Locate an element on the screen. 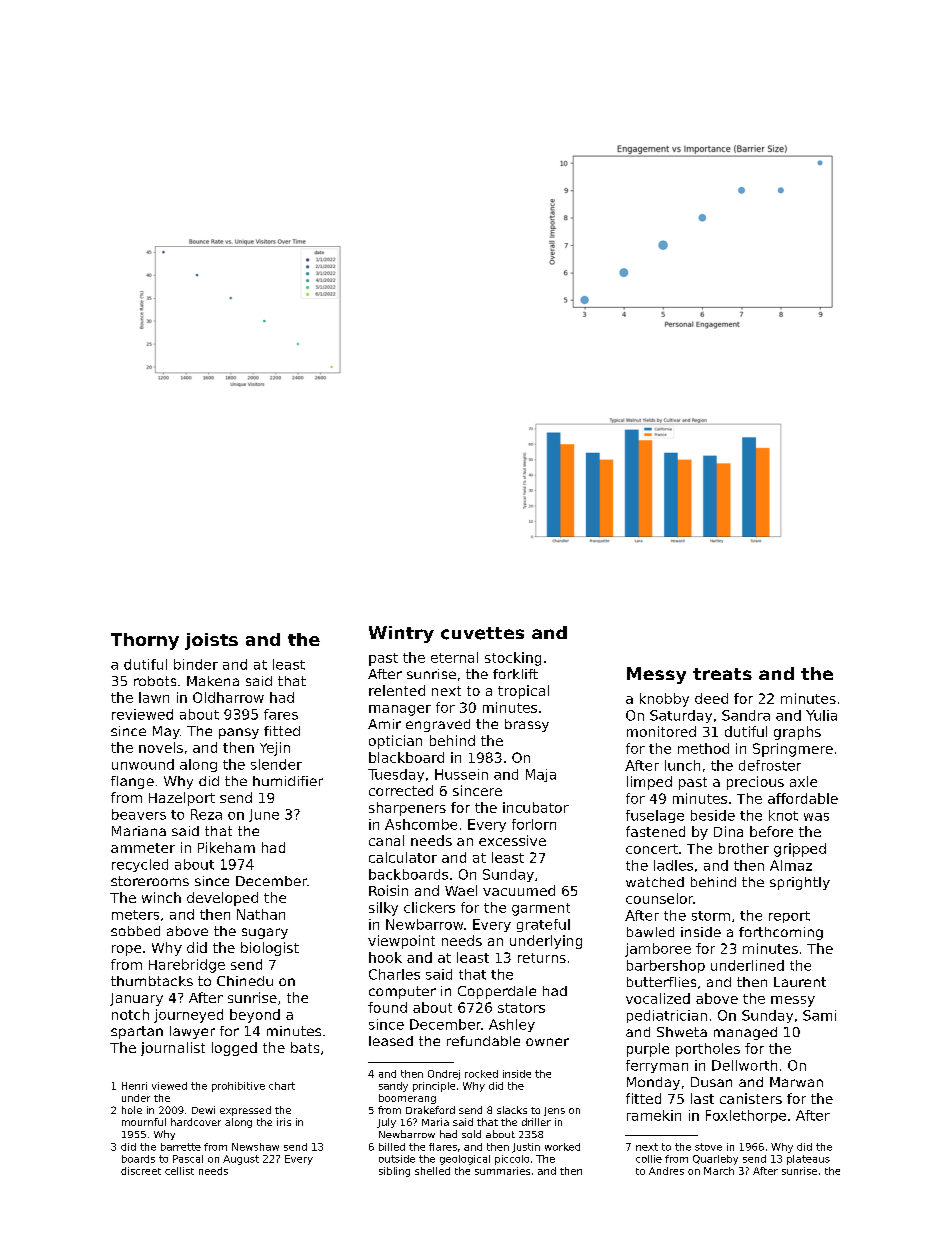 The width and height of the screenshot is (952, 1233). knobby is located at coordinates (664, 700).
